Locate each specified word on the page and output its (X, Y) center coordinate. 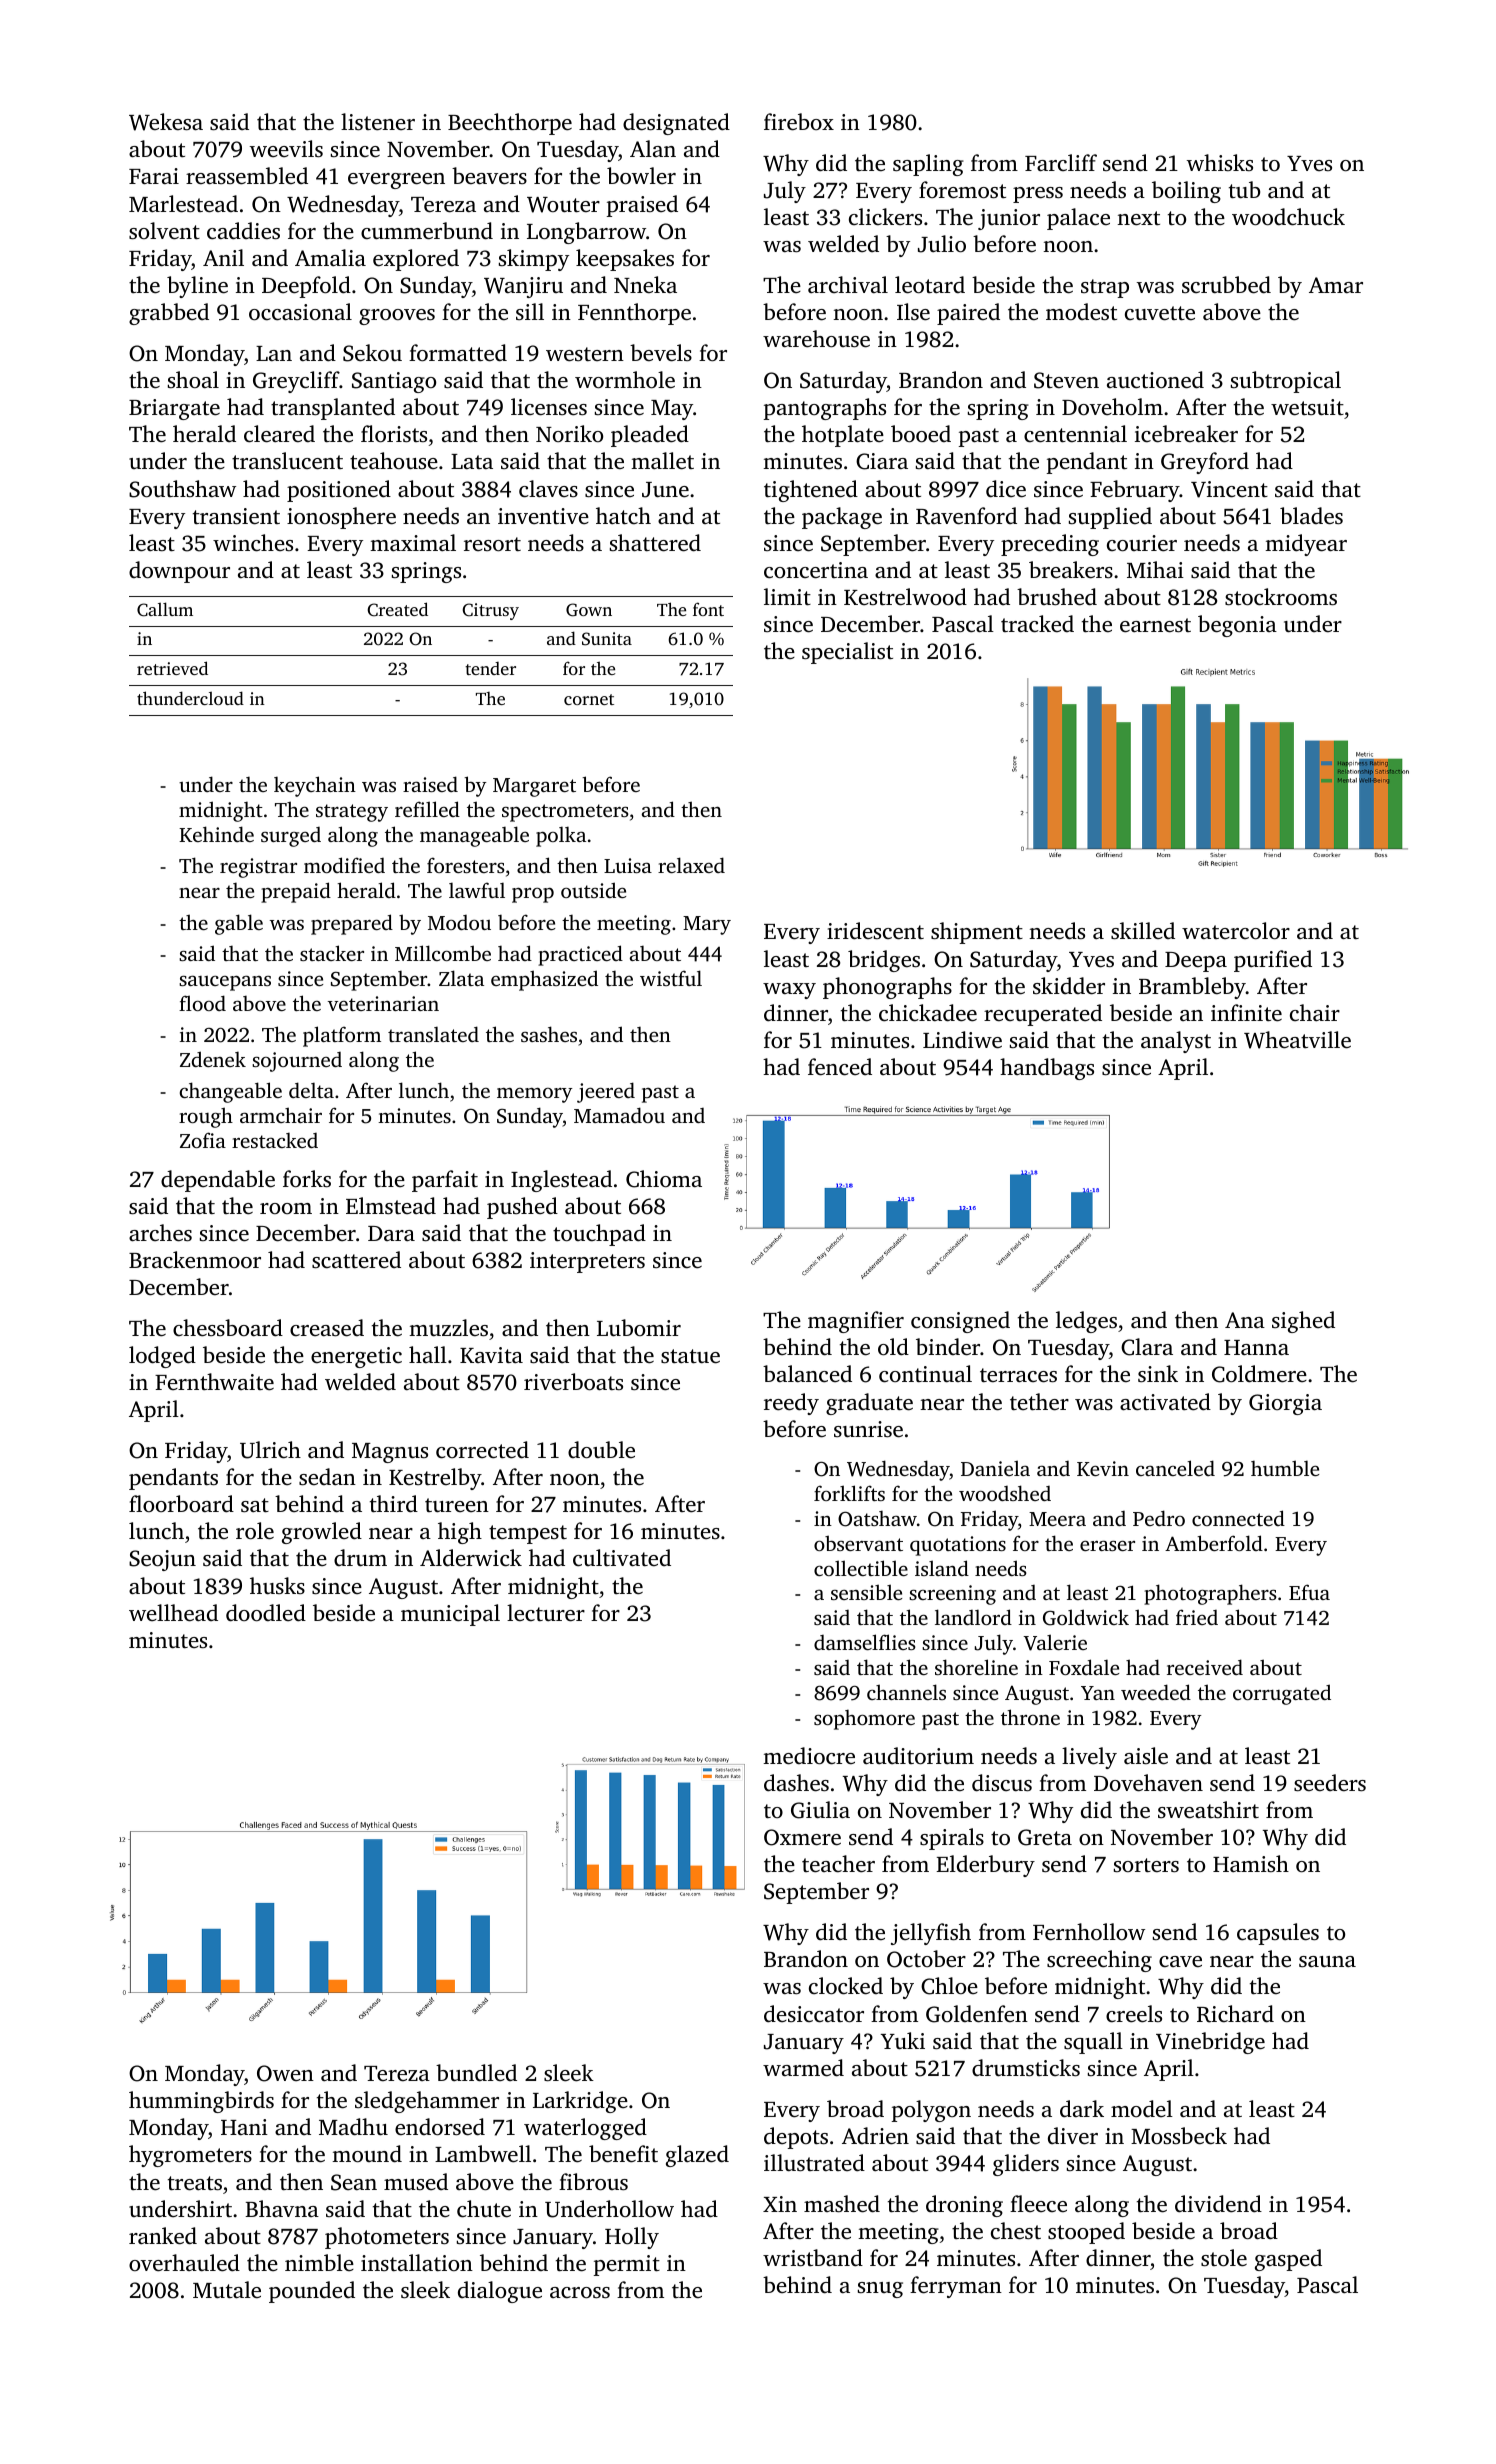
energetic (356, 1357)
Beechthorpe (510, 124)
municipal (450, 1615)
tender (490, 668)
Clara (1147, 1347)
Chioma (664, 1179)
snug (880, 2290)
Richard (1235, 2014)
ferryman (956, 2287)
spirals (952, 1839)
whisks (1220, 162)
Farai (154, 176)
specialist (847, 653)
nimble (319, 2262)
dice (1006, 489)
